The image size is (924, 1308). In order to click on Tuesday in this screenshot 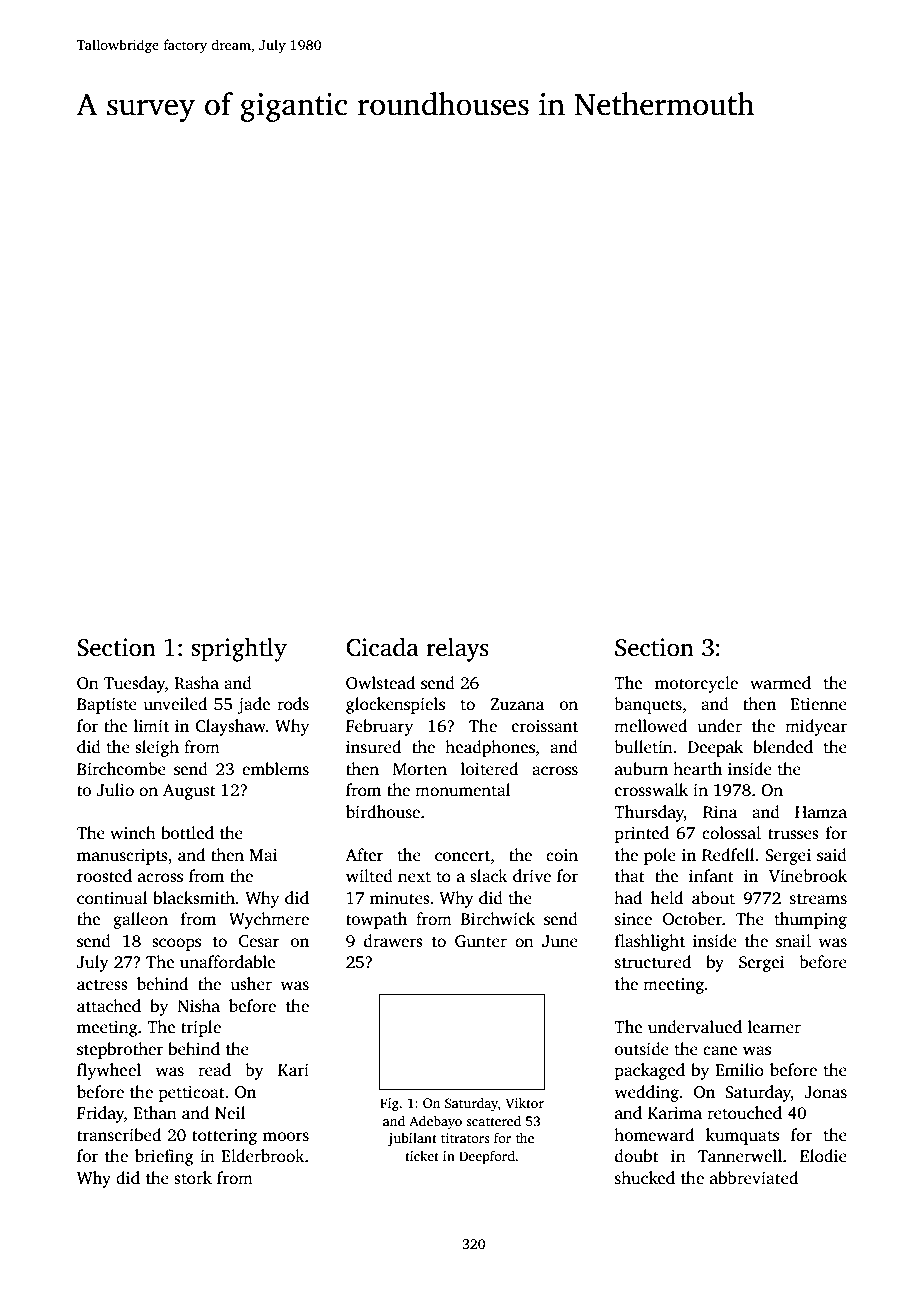, I will do `click(134, 684)`.
